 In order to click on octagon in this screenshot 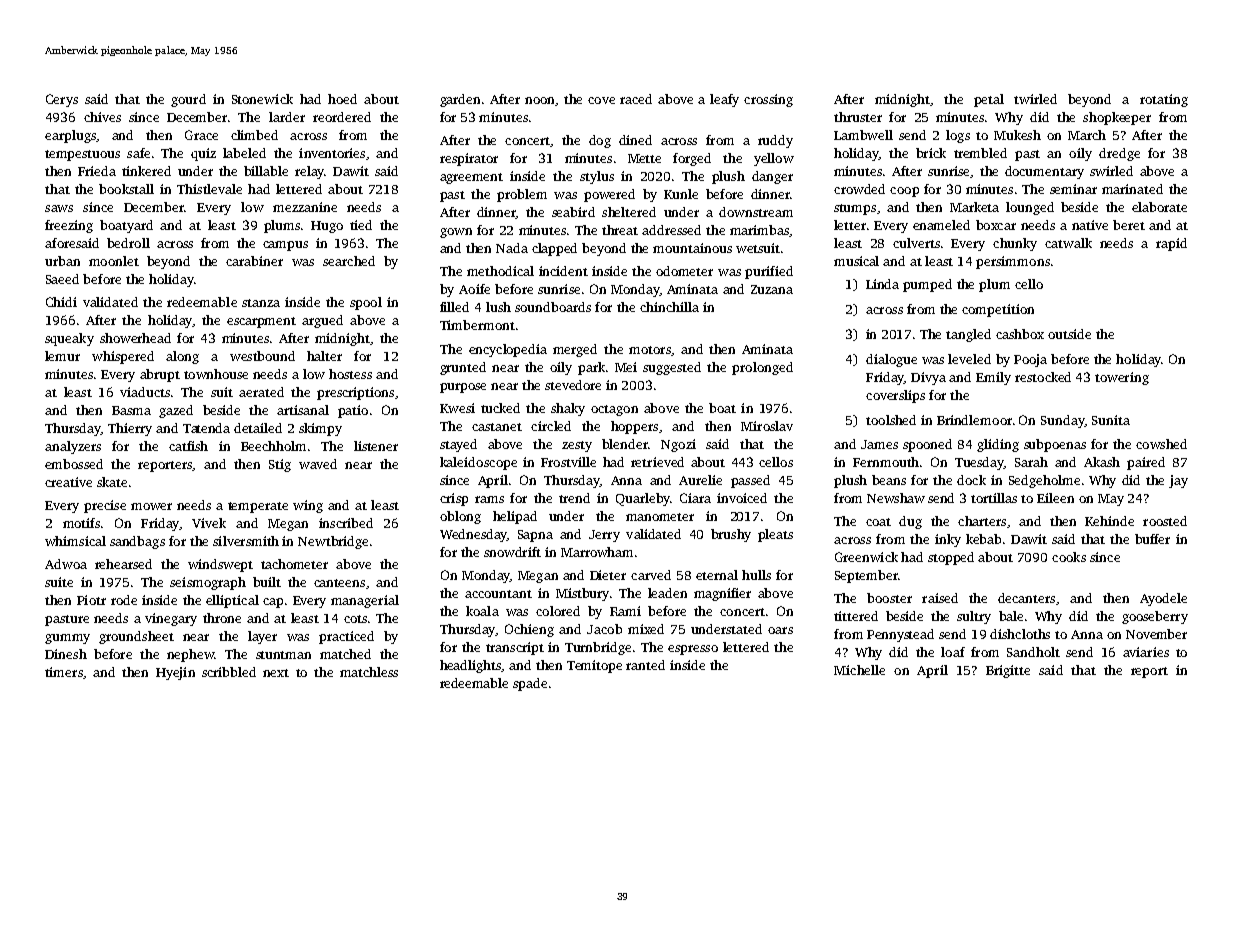, I will do `click(614, 410)`.
